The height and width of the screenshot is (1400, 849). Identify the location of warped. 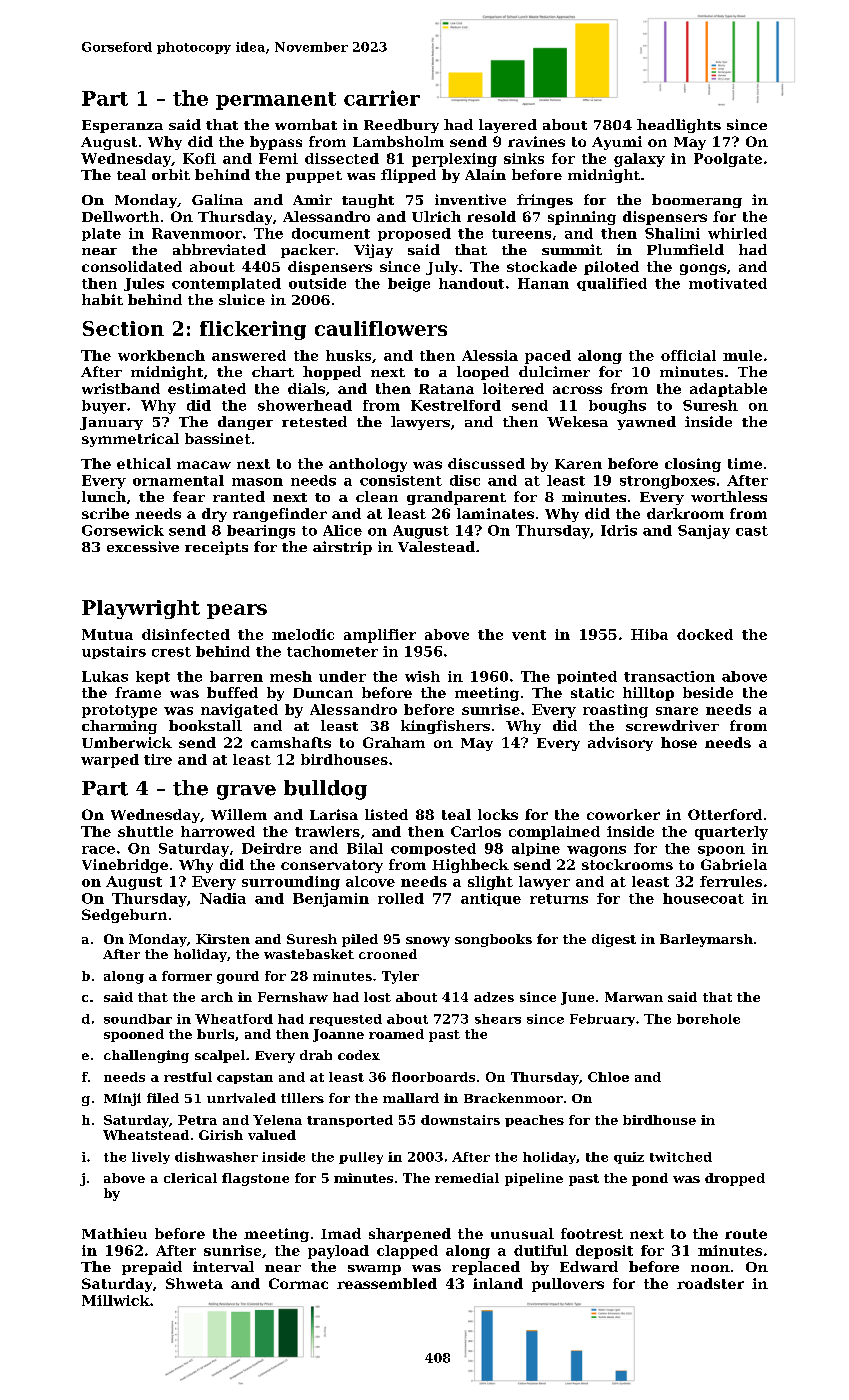
(110, 761).
